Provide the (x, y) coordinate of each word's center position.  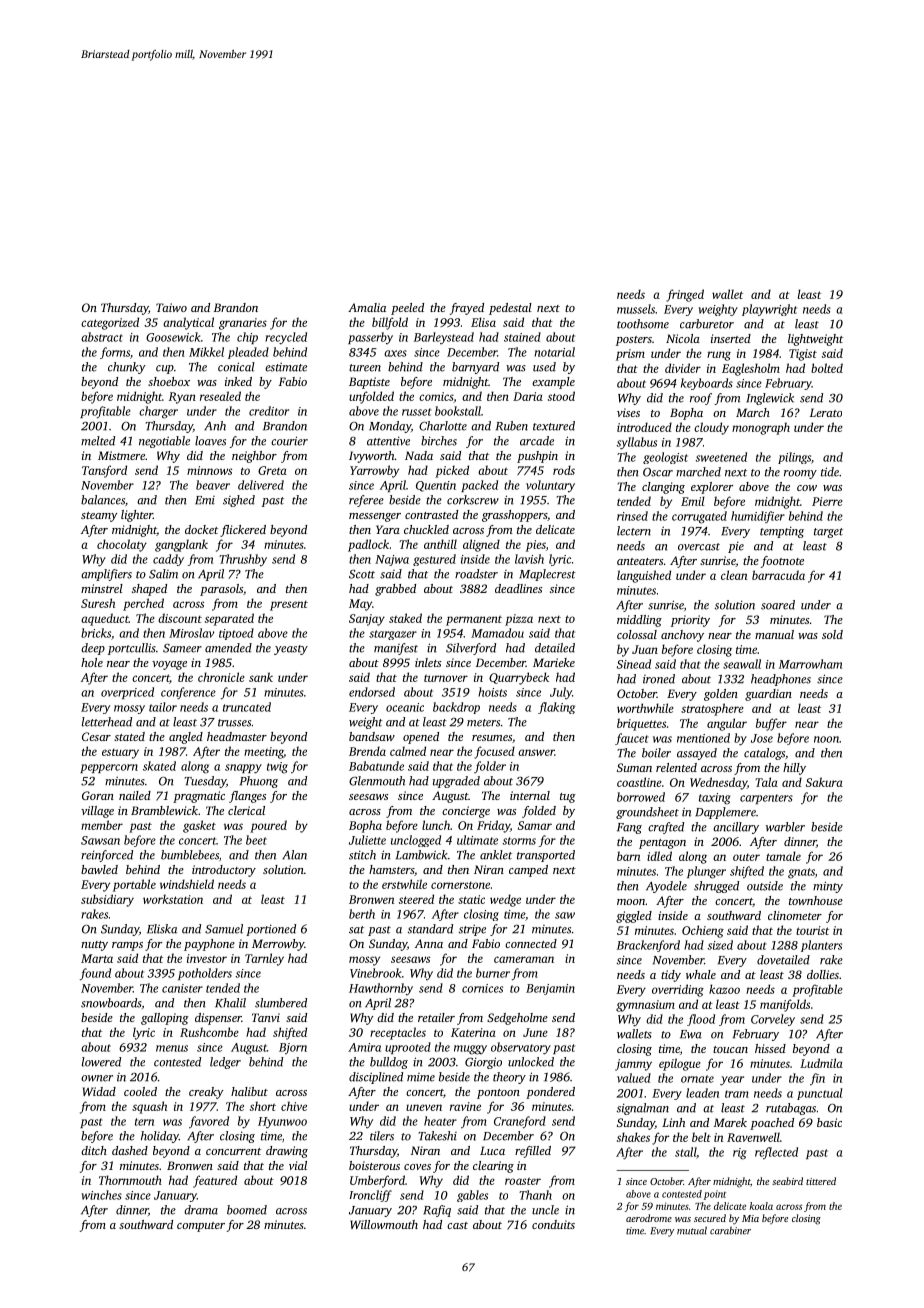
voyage (169, 665)
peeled (407, 309)
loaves (210, 441)
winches (102, 1195)
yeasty (291, 650)
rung (719, 356)
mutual (692, 1230)
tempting (782, 532)
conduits (553, 1224)
